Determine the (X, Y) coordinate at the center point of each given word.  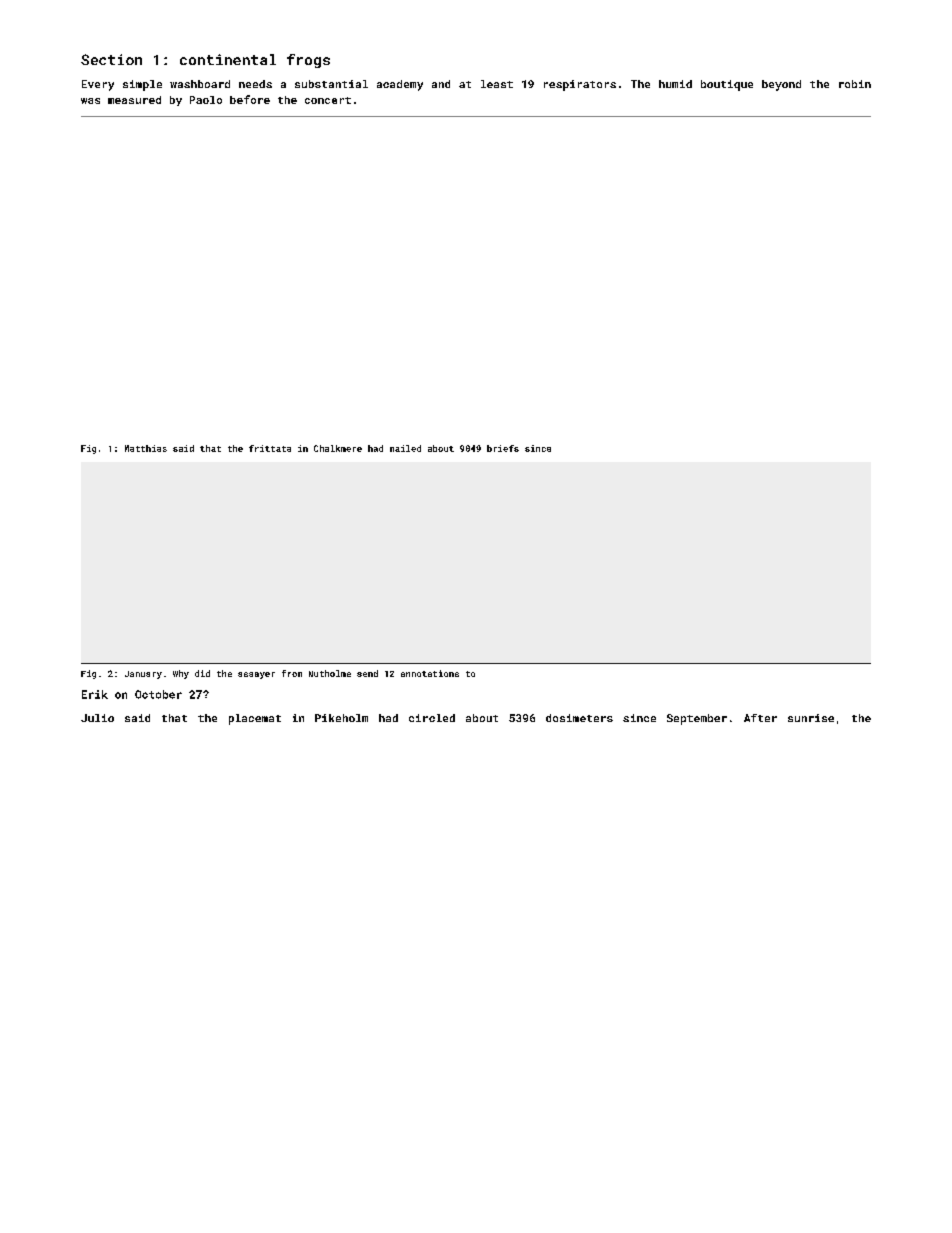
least (497, 84)
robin (855, 84)
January (143, 675)
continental (228, 59)
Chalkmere (338, 448)
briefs (503, 448)
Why (181, 674)
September (697, 719)
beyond (781, 85)
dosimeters (579, 718)
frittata (270, 448)
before (250, 99)
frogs (308, 61)
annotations (430, 673)
